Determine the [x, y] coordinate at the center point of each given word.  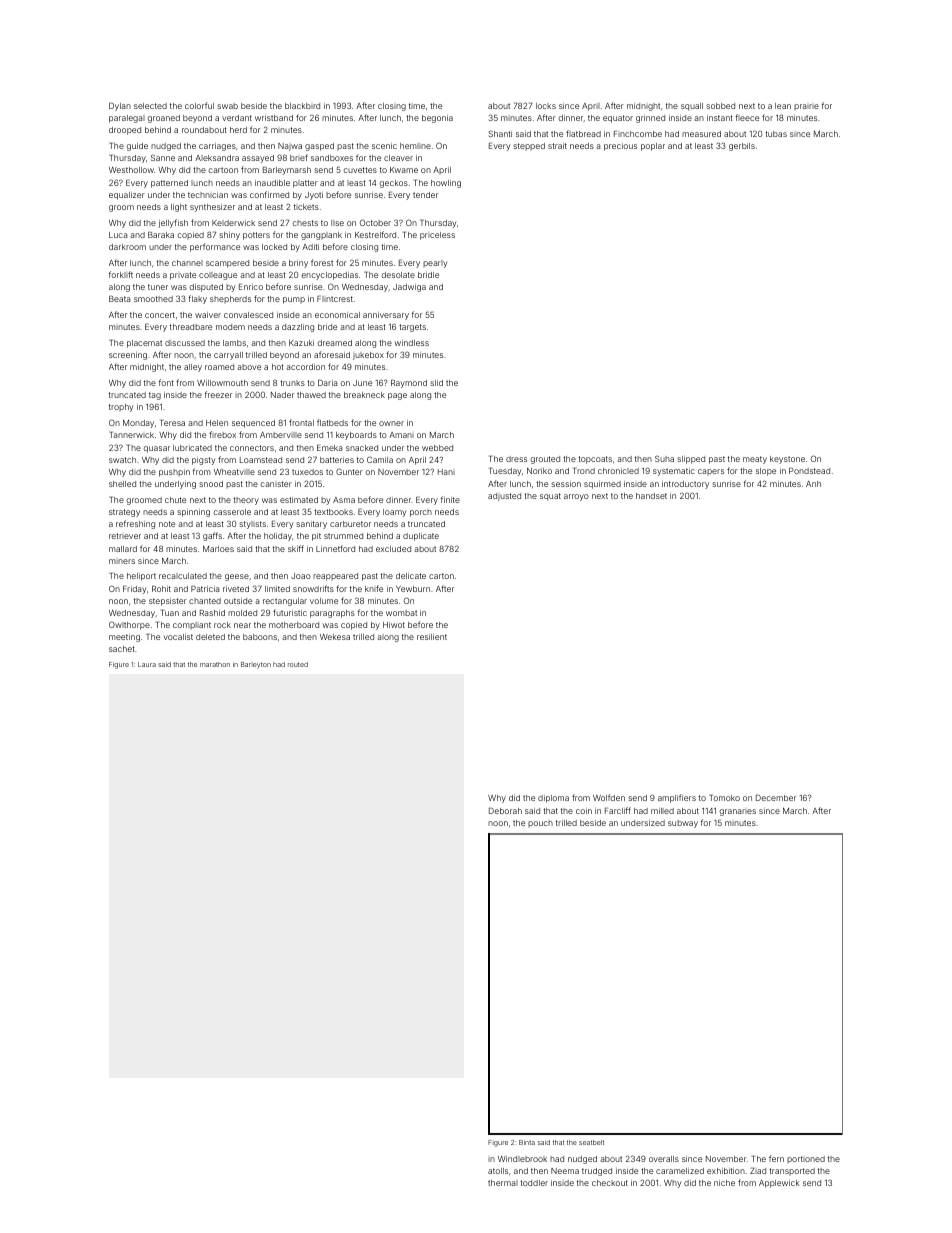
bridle [428, 275]
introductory [685, 485]
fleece [747, 117]
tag [155, 396]
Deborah [505, 811]
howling [446, 184]
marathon [215, 664]
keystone [787, 460]
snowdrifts [313, 588]
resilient [432, 637]
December [776, 798]
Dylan [120, 107]
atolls [498, 1171]
